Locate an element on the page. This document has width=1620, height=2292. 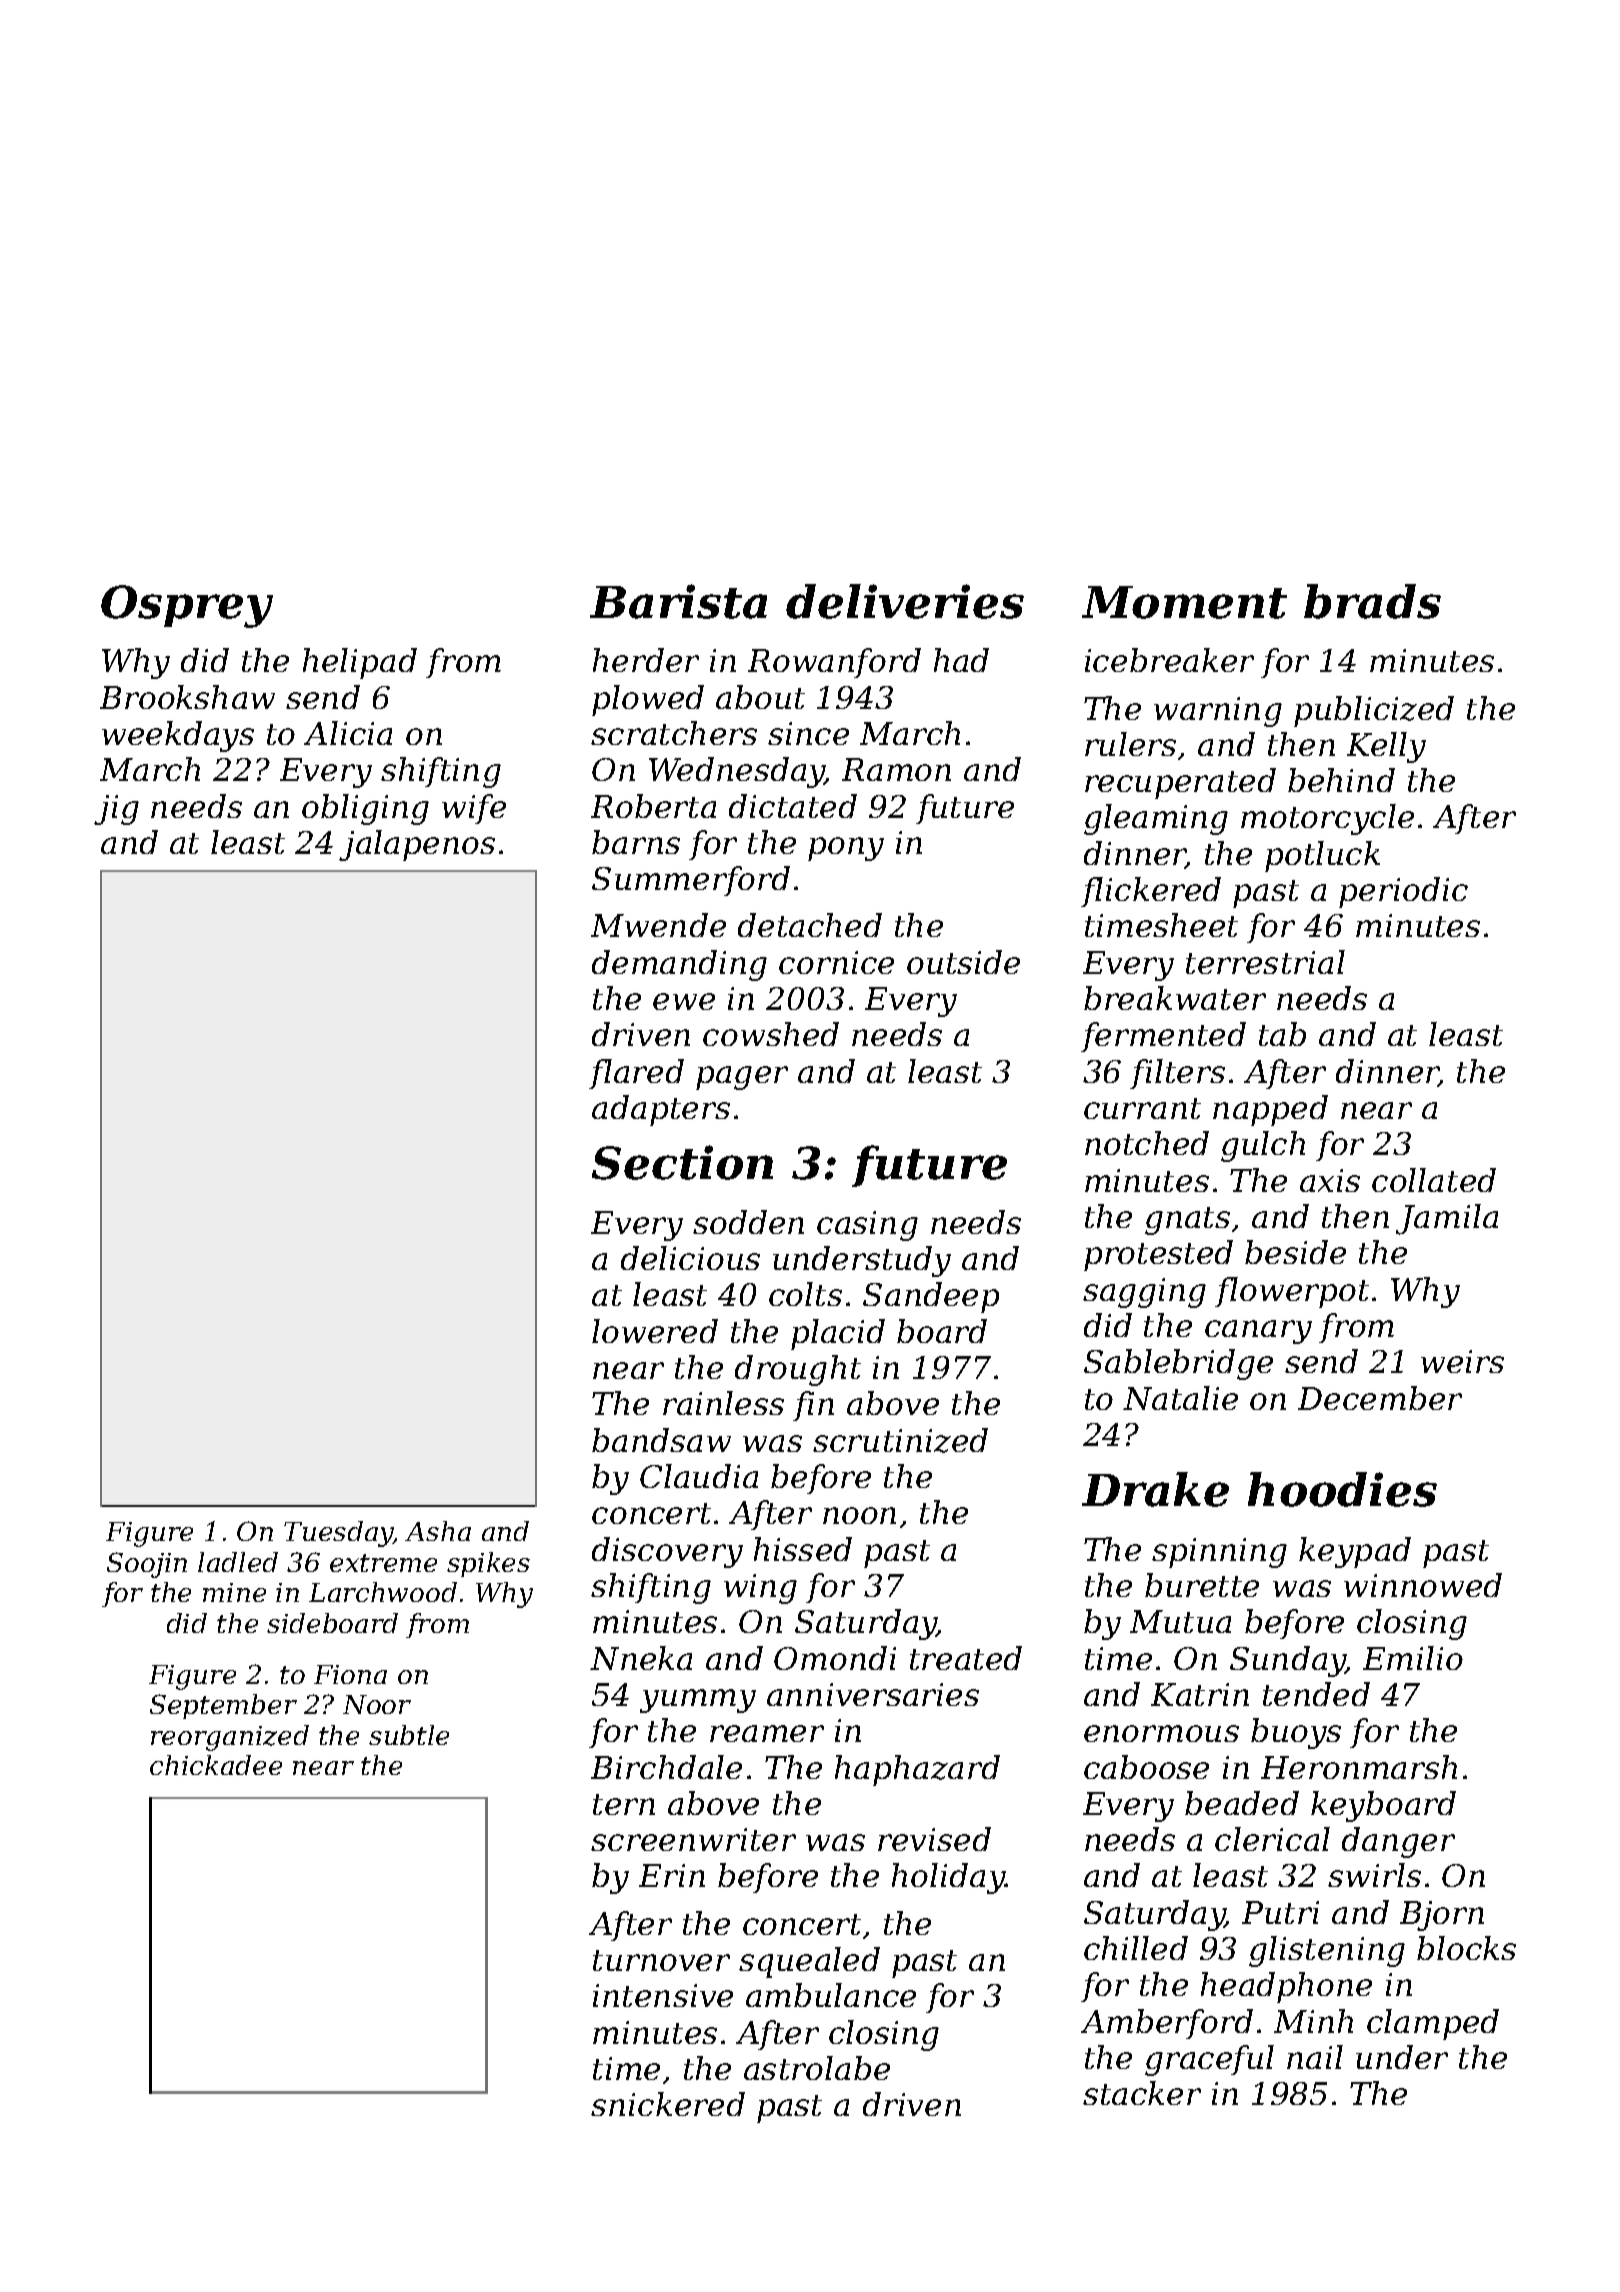
Ramon is located at coordinates (896, 769).
